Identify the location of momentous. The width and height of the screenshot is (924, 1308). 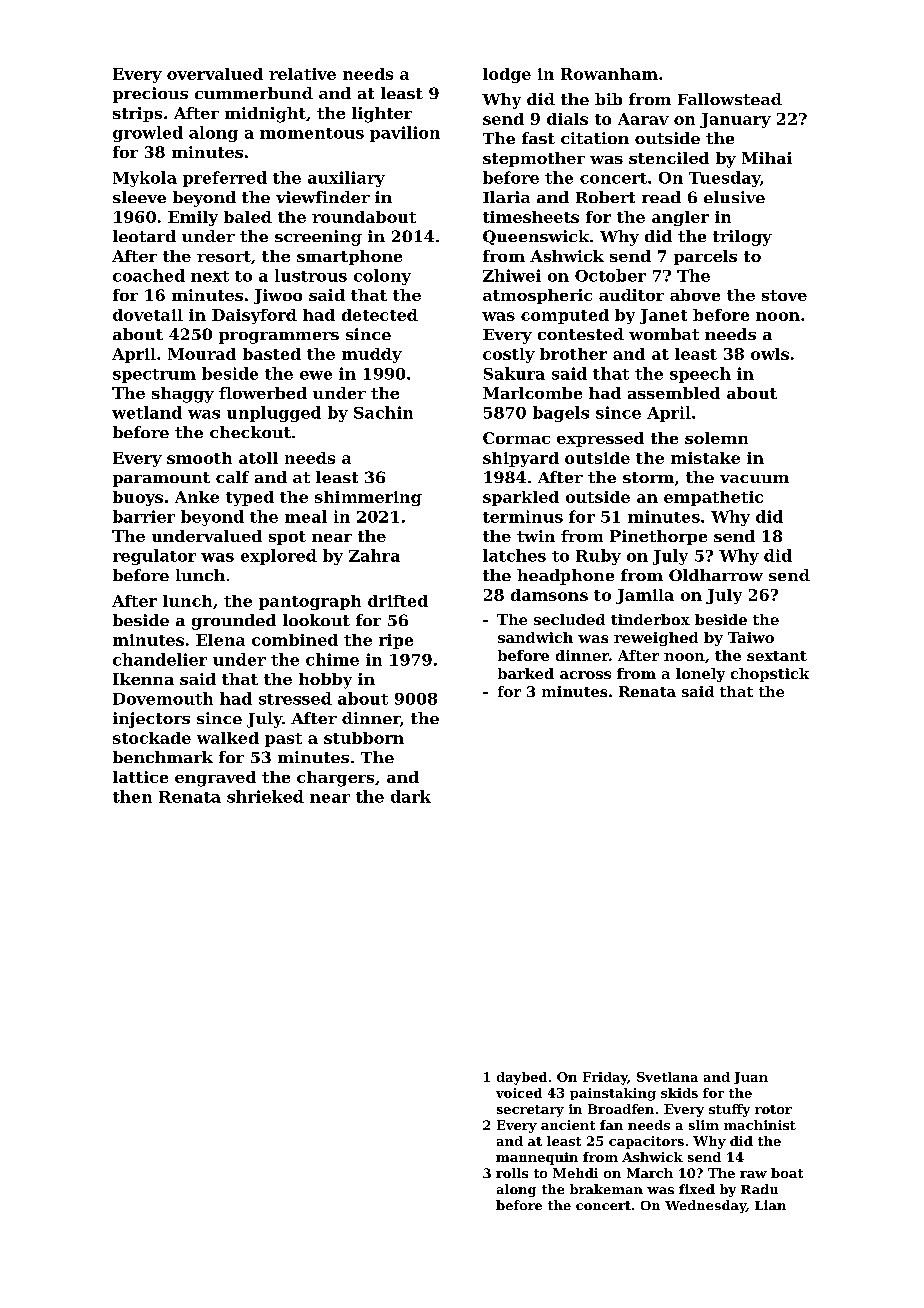
(312, 133).
